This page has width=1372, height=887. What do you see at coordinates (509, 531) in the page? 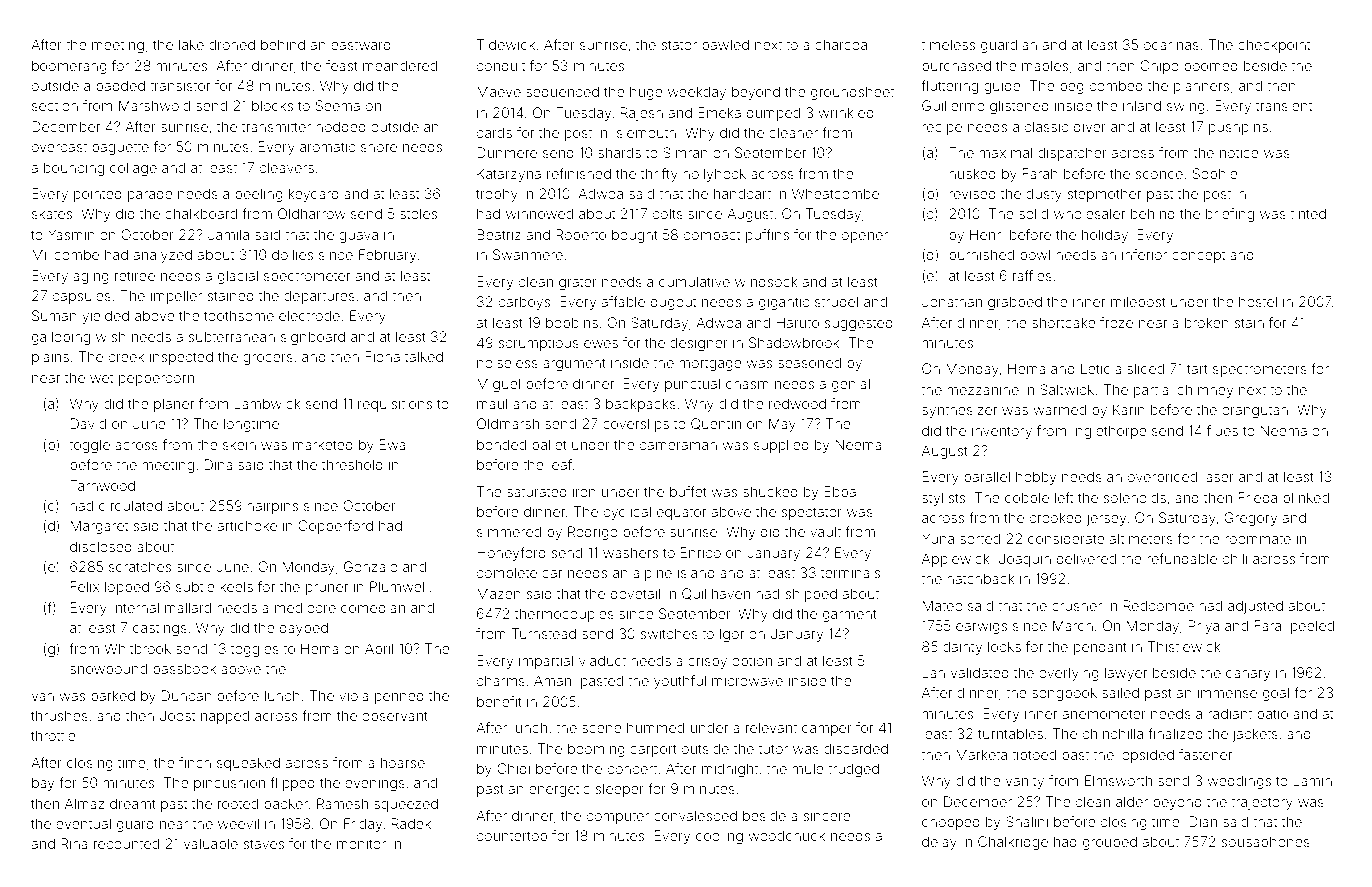
I see `simmered` at bounding box center [509, 531].
